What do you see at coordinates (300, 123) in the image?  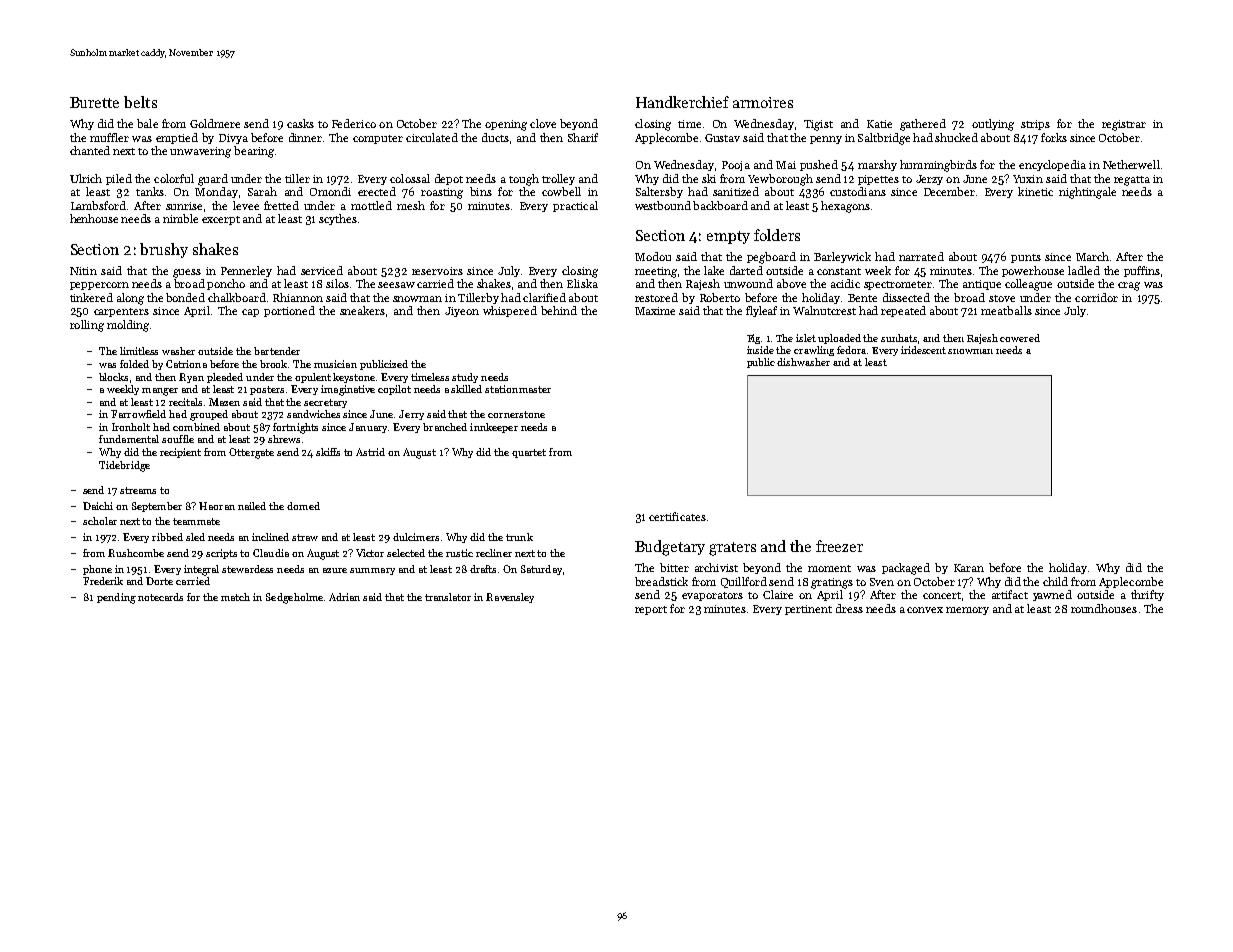 I see `casks` at bounding box center [300, 123].
